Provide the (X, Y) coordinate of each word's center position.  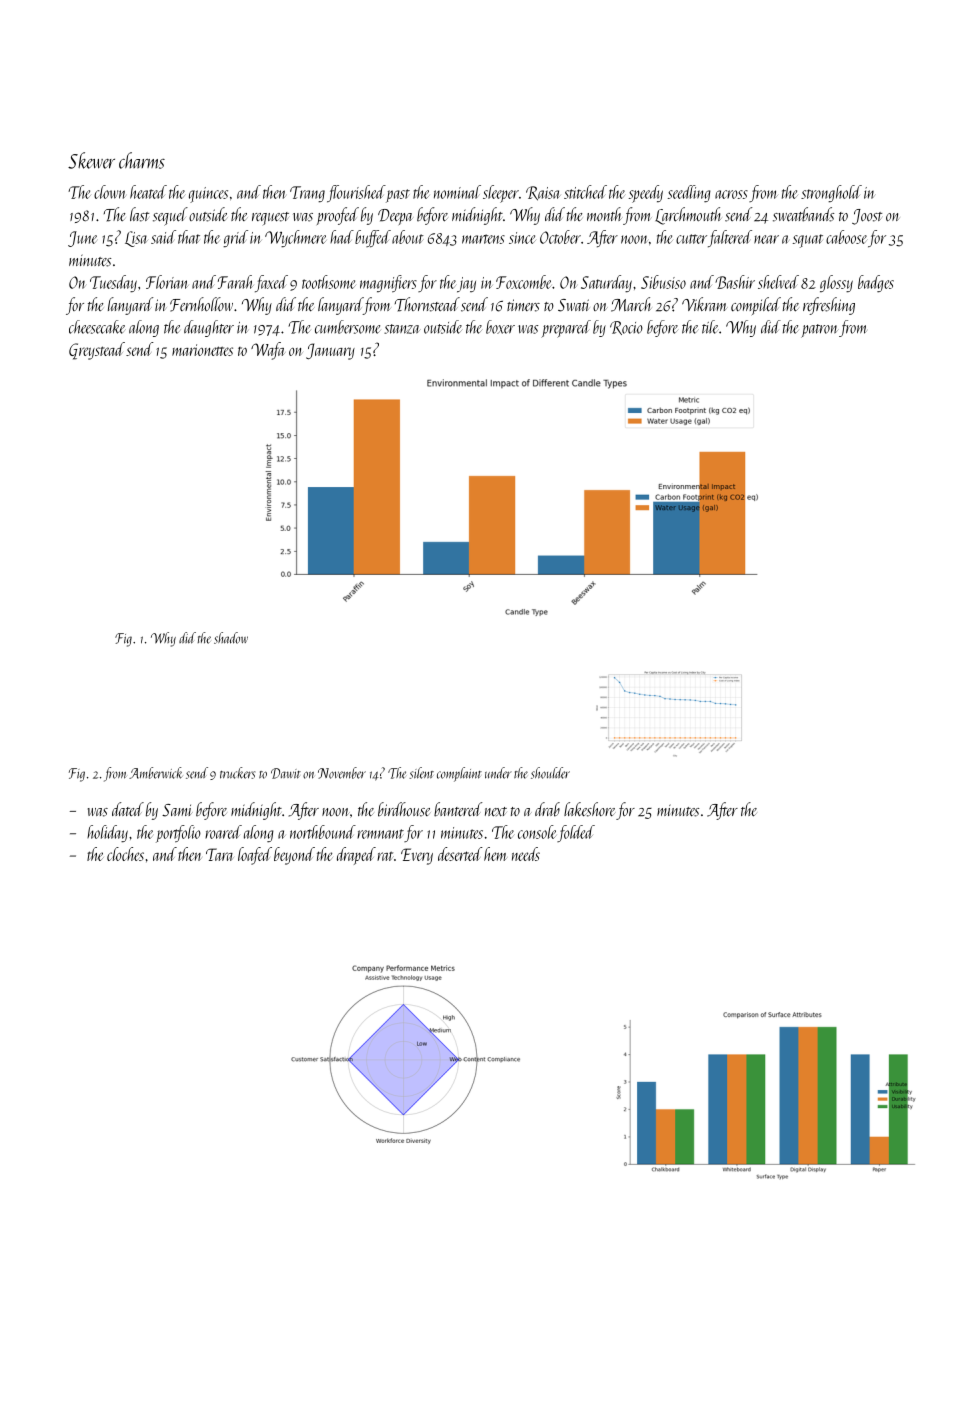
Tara (219, 854)
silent (421, 773)
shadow (231, 638)
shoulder (550, 773)
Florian (167, 282)
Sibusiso (663, 282)
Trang (307, 194)
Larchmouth (688, 216)
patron (820, 331)
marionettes (202, 350)
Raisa (543, 193)
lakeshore (589, 809)
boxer (500, 327)
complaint (459, 774)
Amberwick (156, 773)
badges (876, 284)
